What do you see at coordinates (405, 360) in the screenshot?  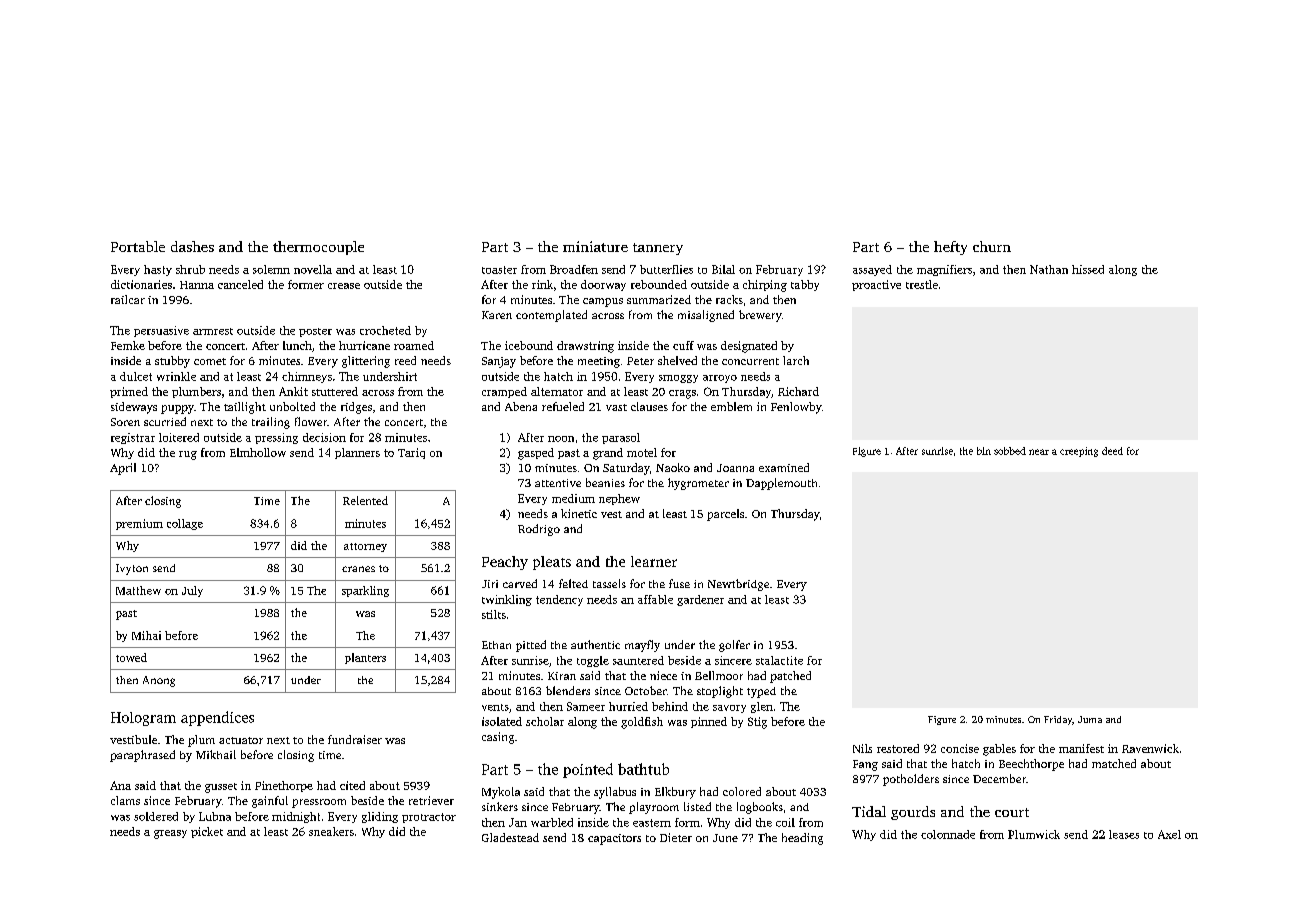 I see `reed` at bounding box center [405, 360].
